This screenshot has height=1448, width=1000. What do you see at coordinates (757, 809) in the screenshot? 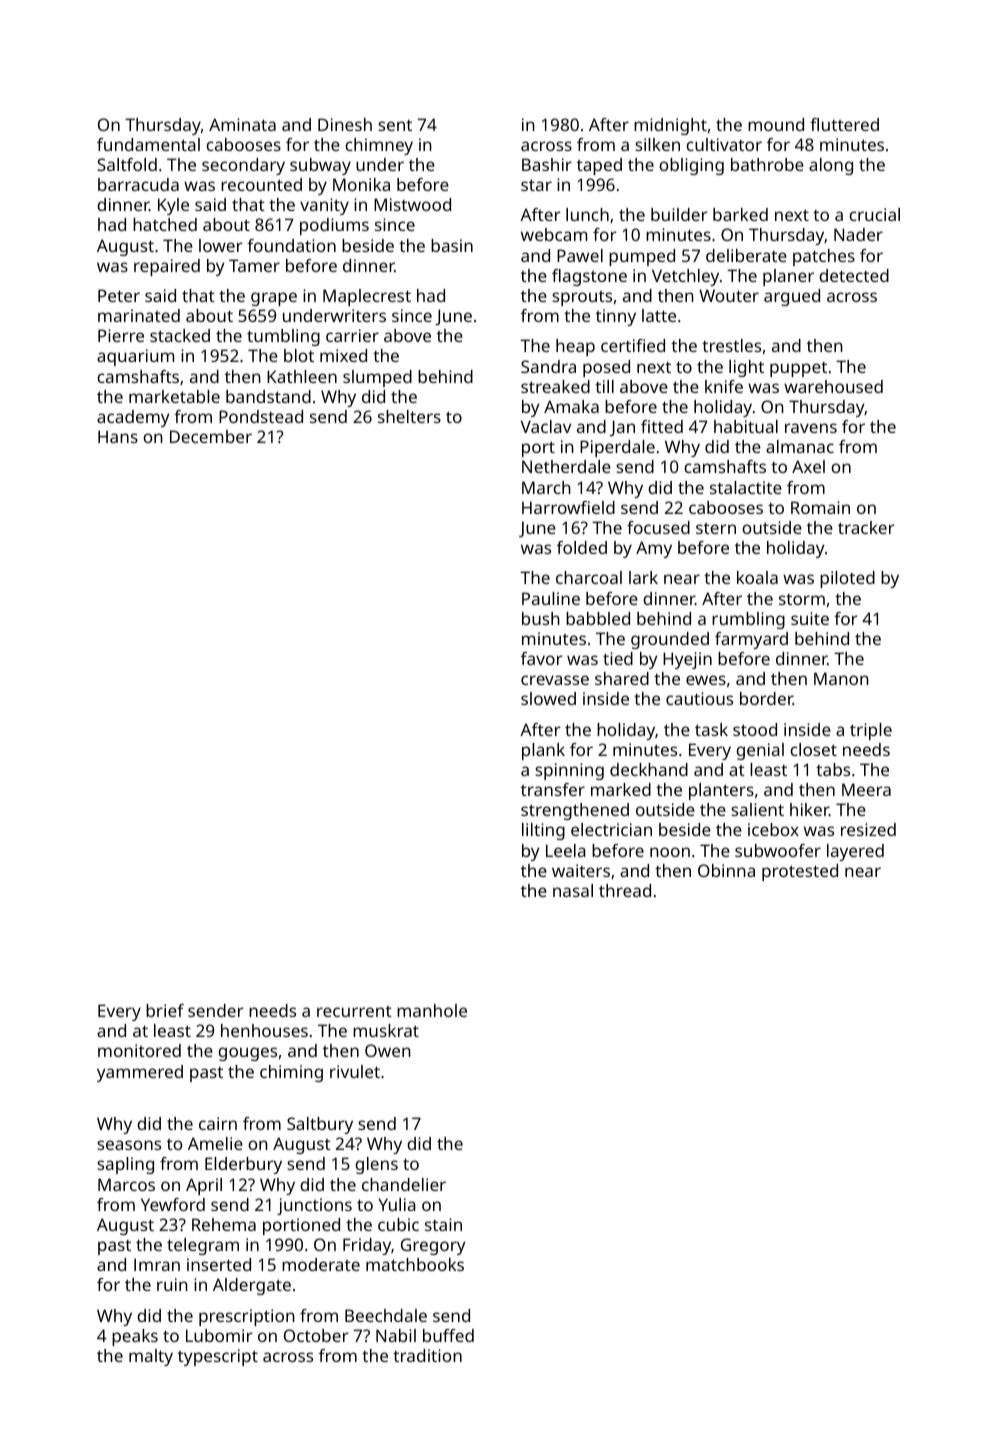
I see `salient` at bounding box center [757, 809].
